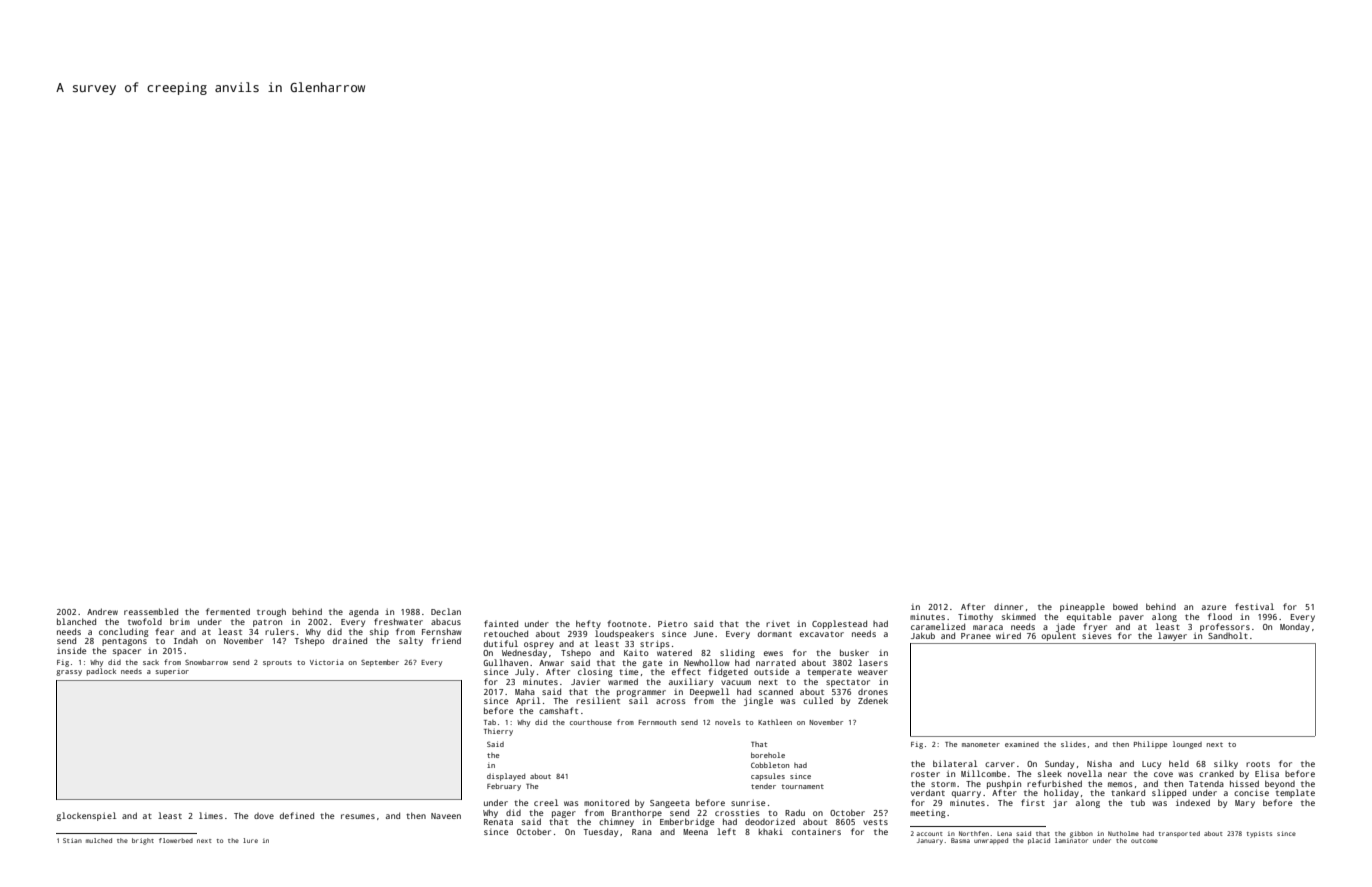  What do you see at coordinates (86, 816) in the screenshot?
I see `glockenspiel` at bounding box center [86, 816].
